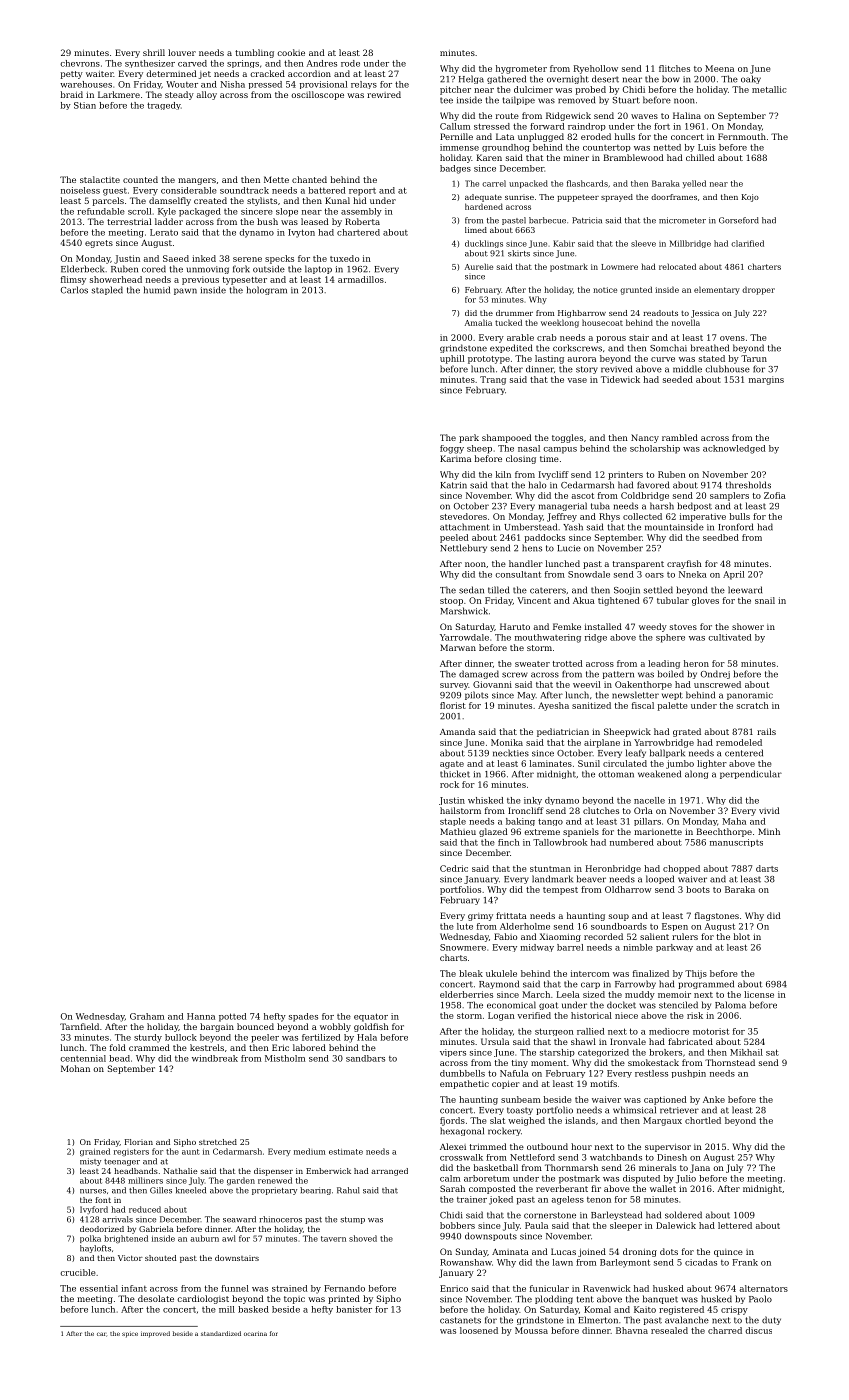 This screenshot has width=849, height=1400. Describe the element at coordinates (527, 696) in the screenshot. I see `May` at that location.
